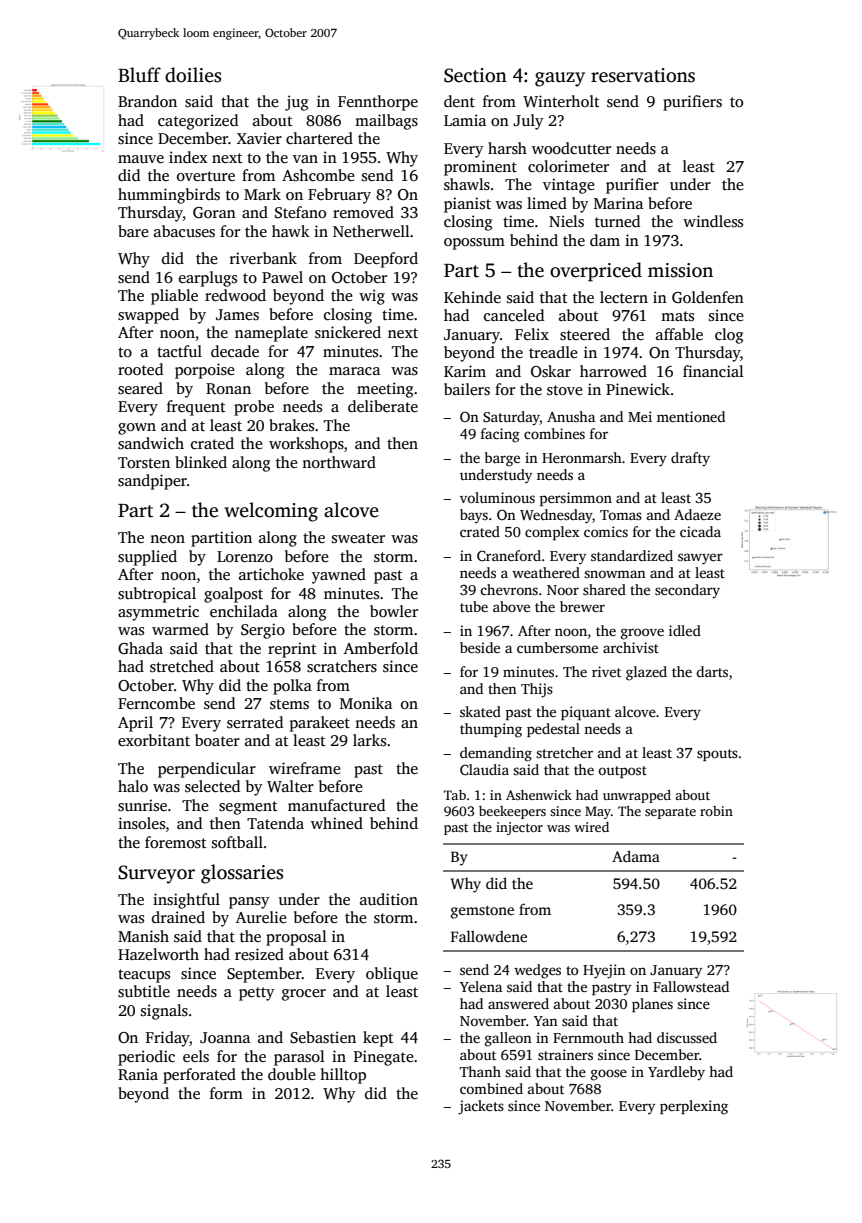 Image resolution: width=862 pixels, height=1223 pixels. What do you see at coordinates (643, 75) in the screenshot?
I see `reservations` at bounding box center [643, 75].
